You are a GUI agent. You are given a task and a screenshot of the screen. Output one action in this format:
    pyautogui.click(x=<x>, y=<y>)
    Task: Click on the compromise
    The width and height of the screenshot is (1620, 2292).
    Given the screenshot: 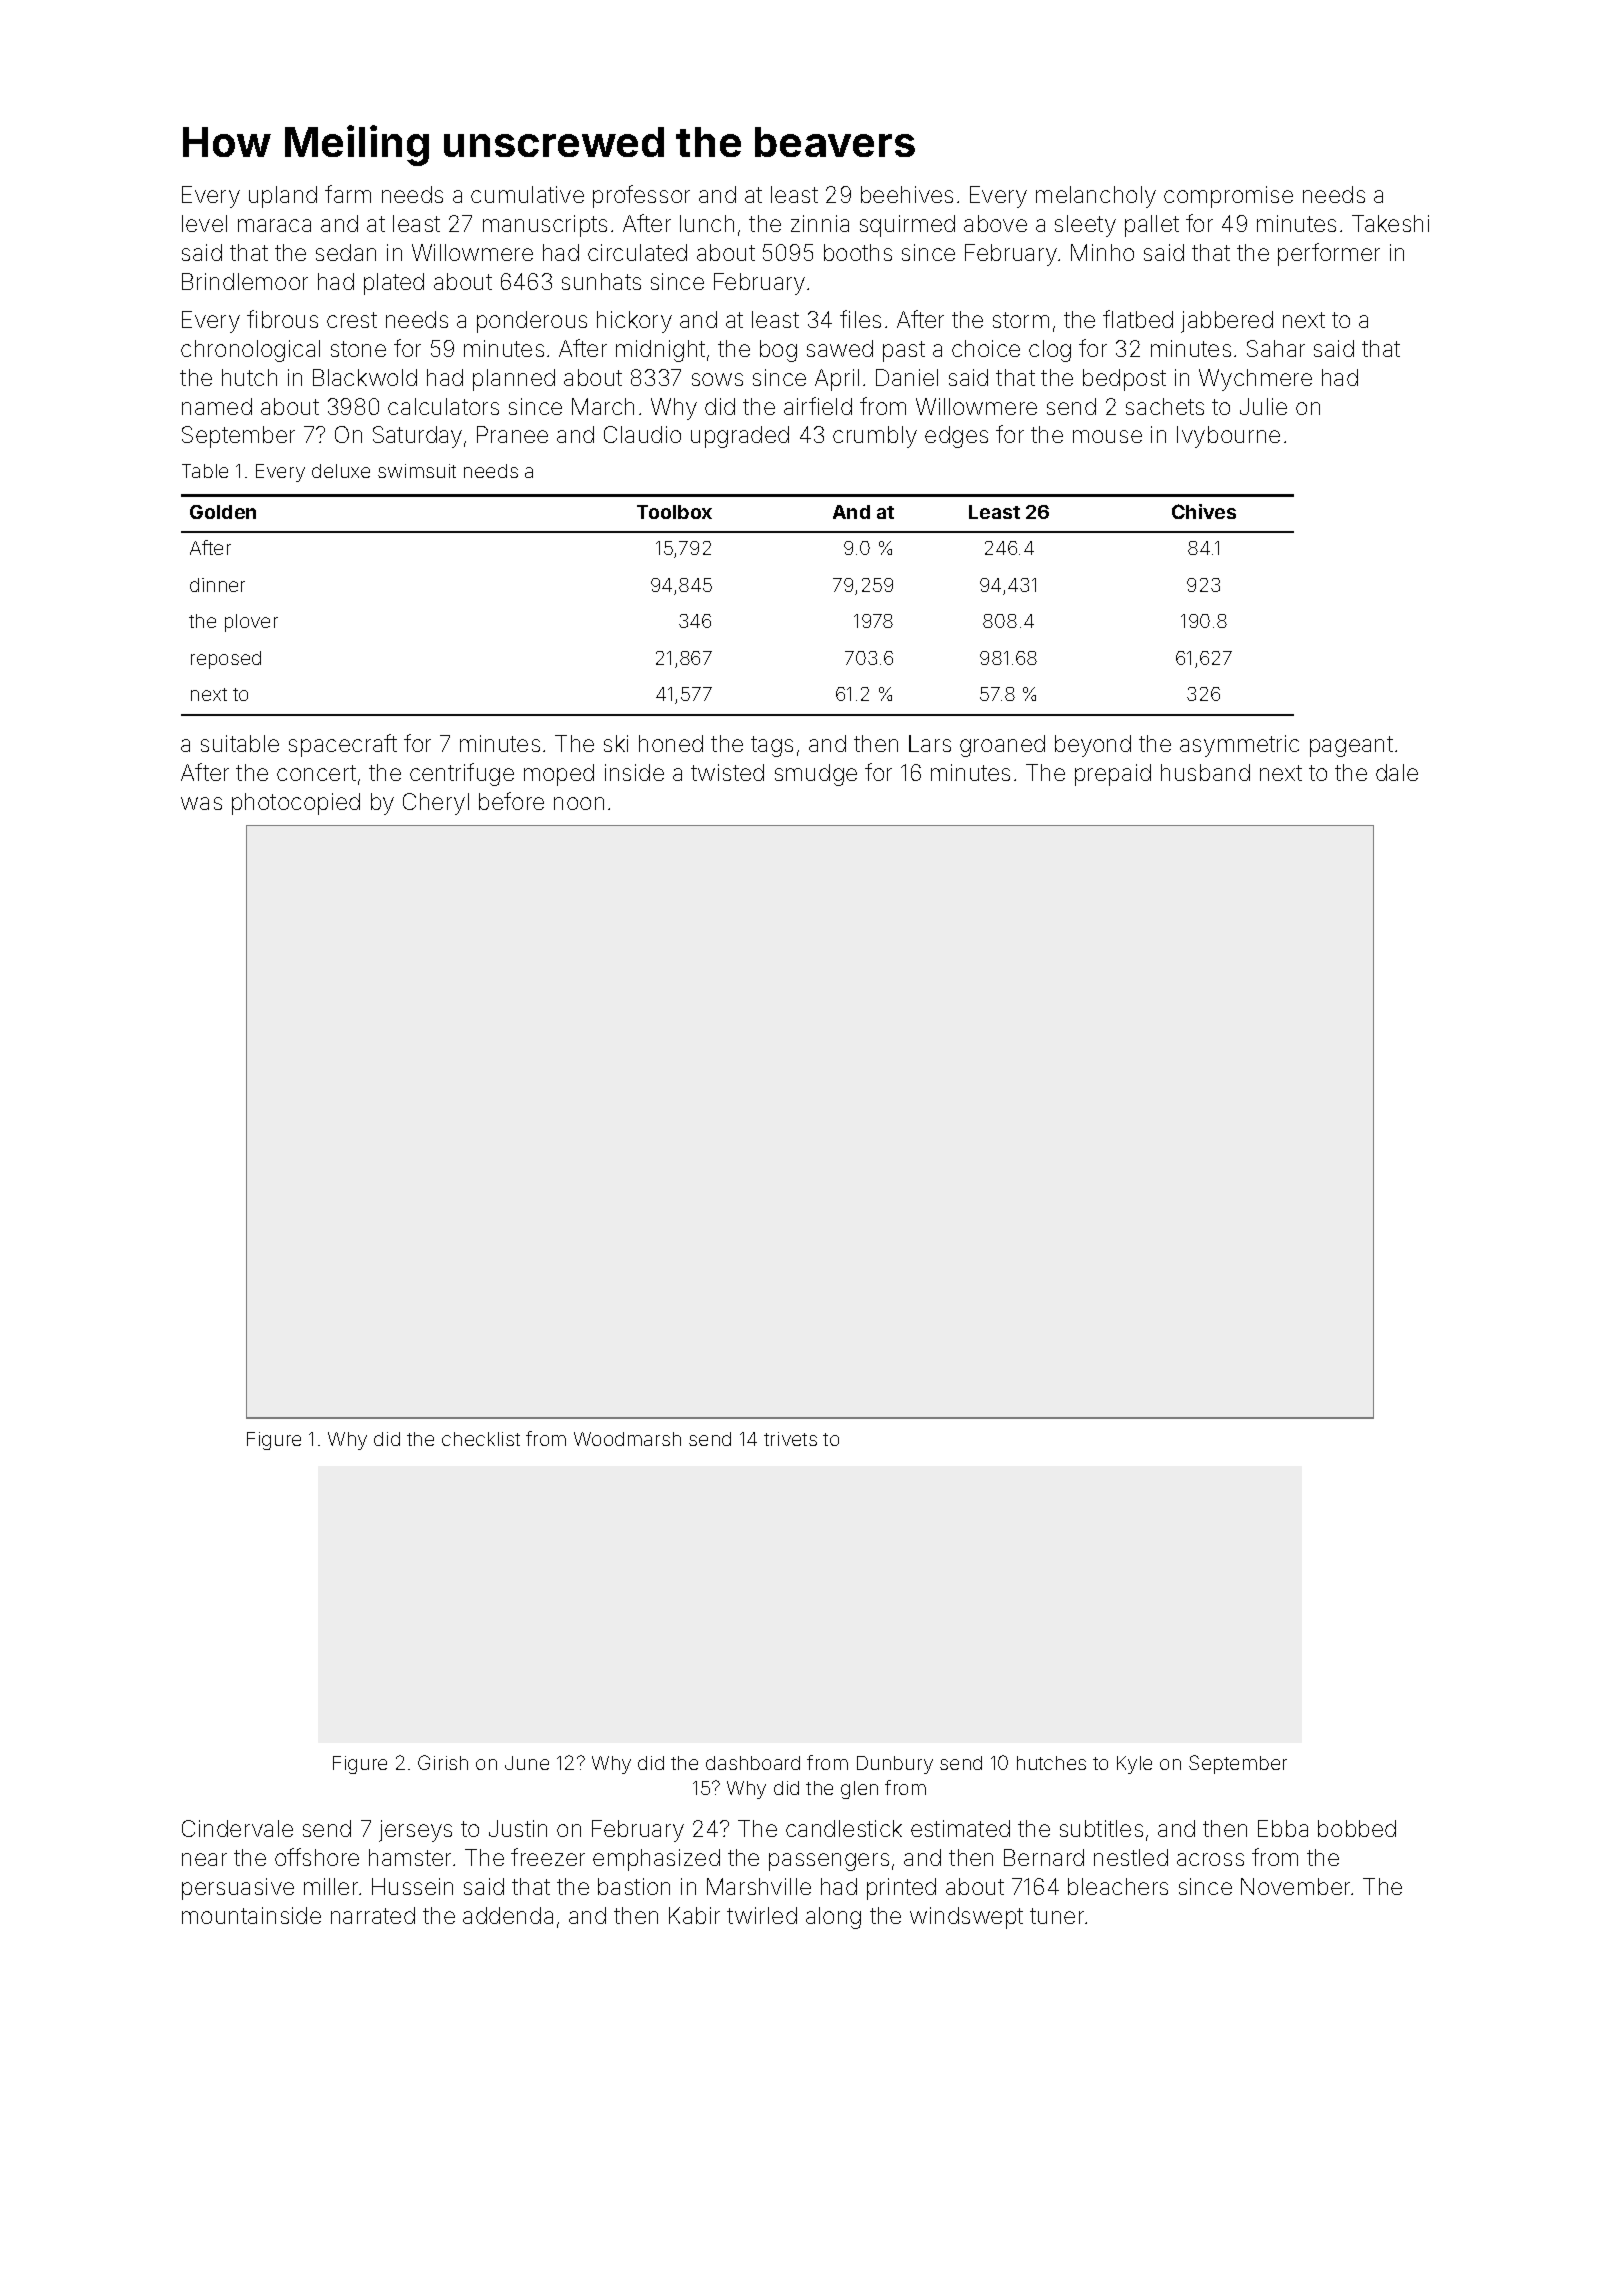 What is the action you would take?
    pyautogui.click(x=1228, y=197)
